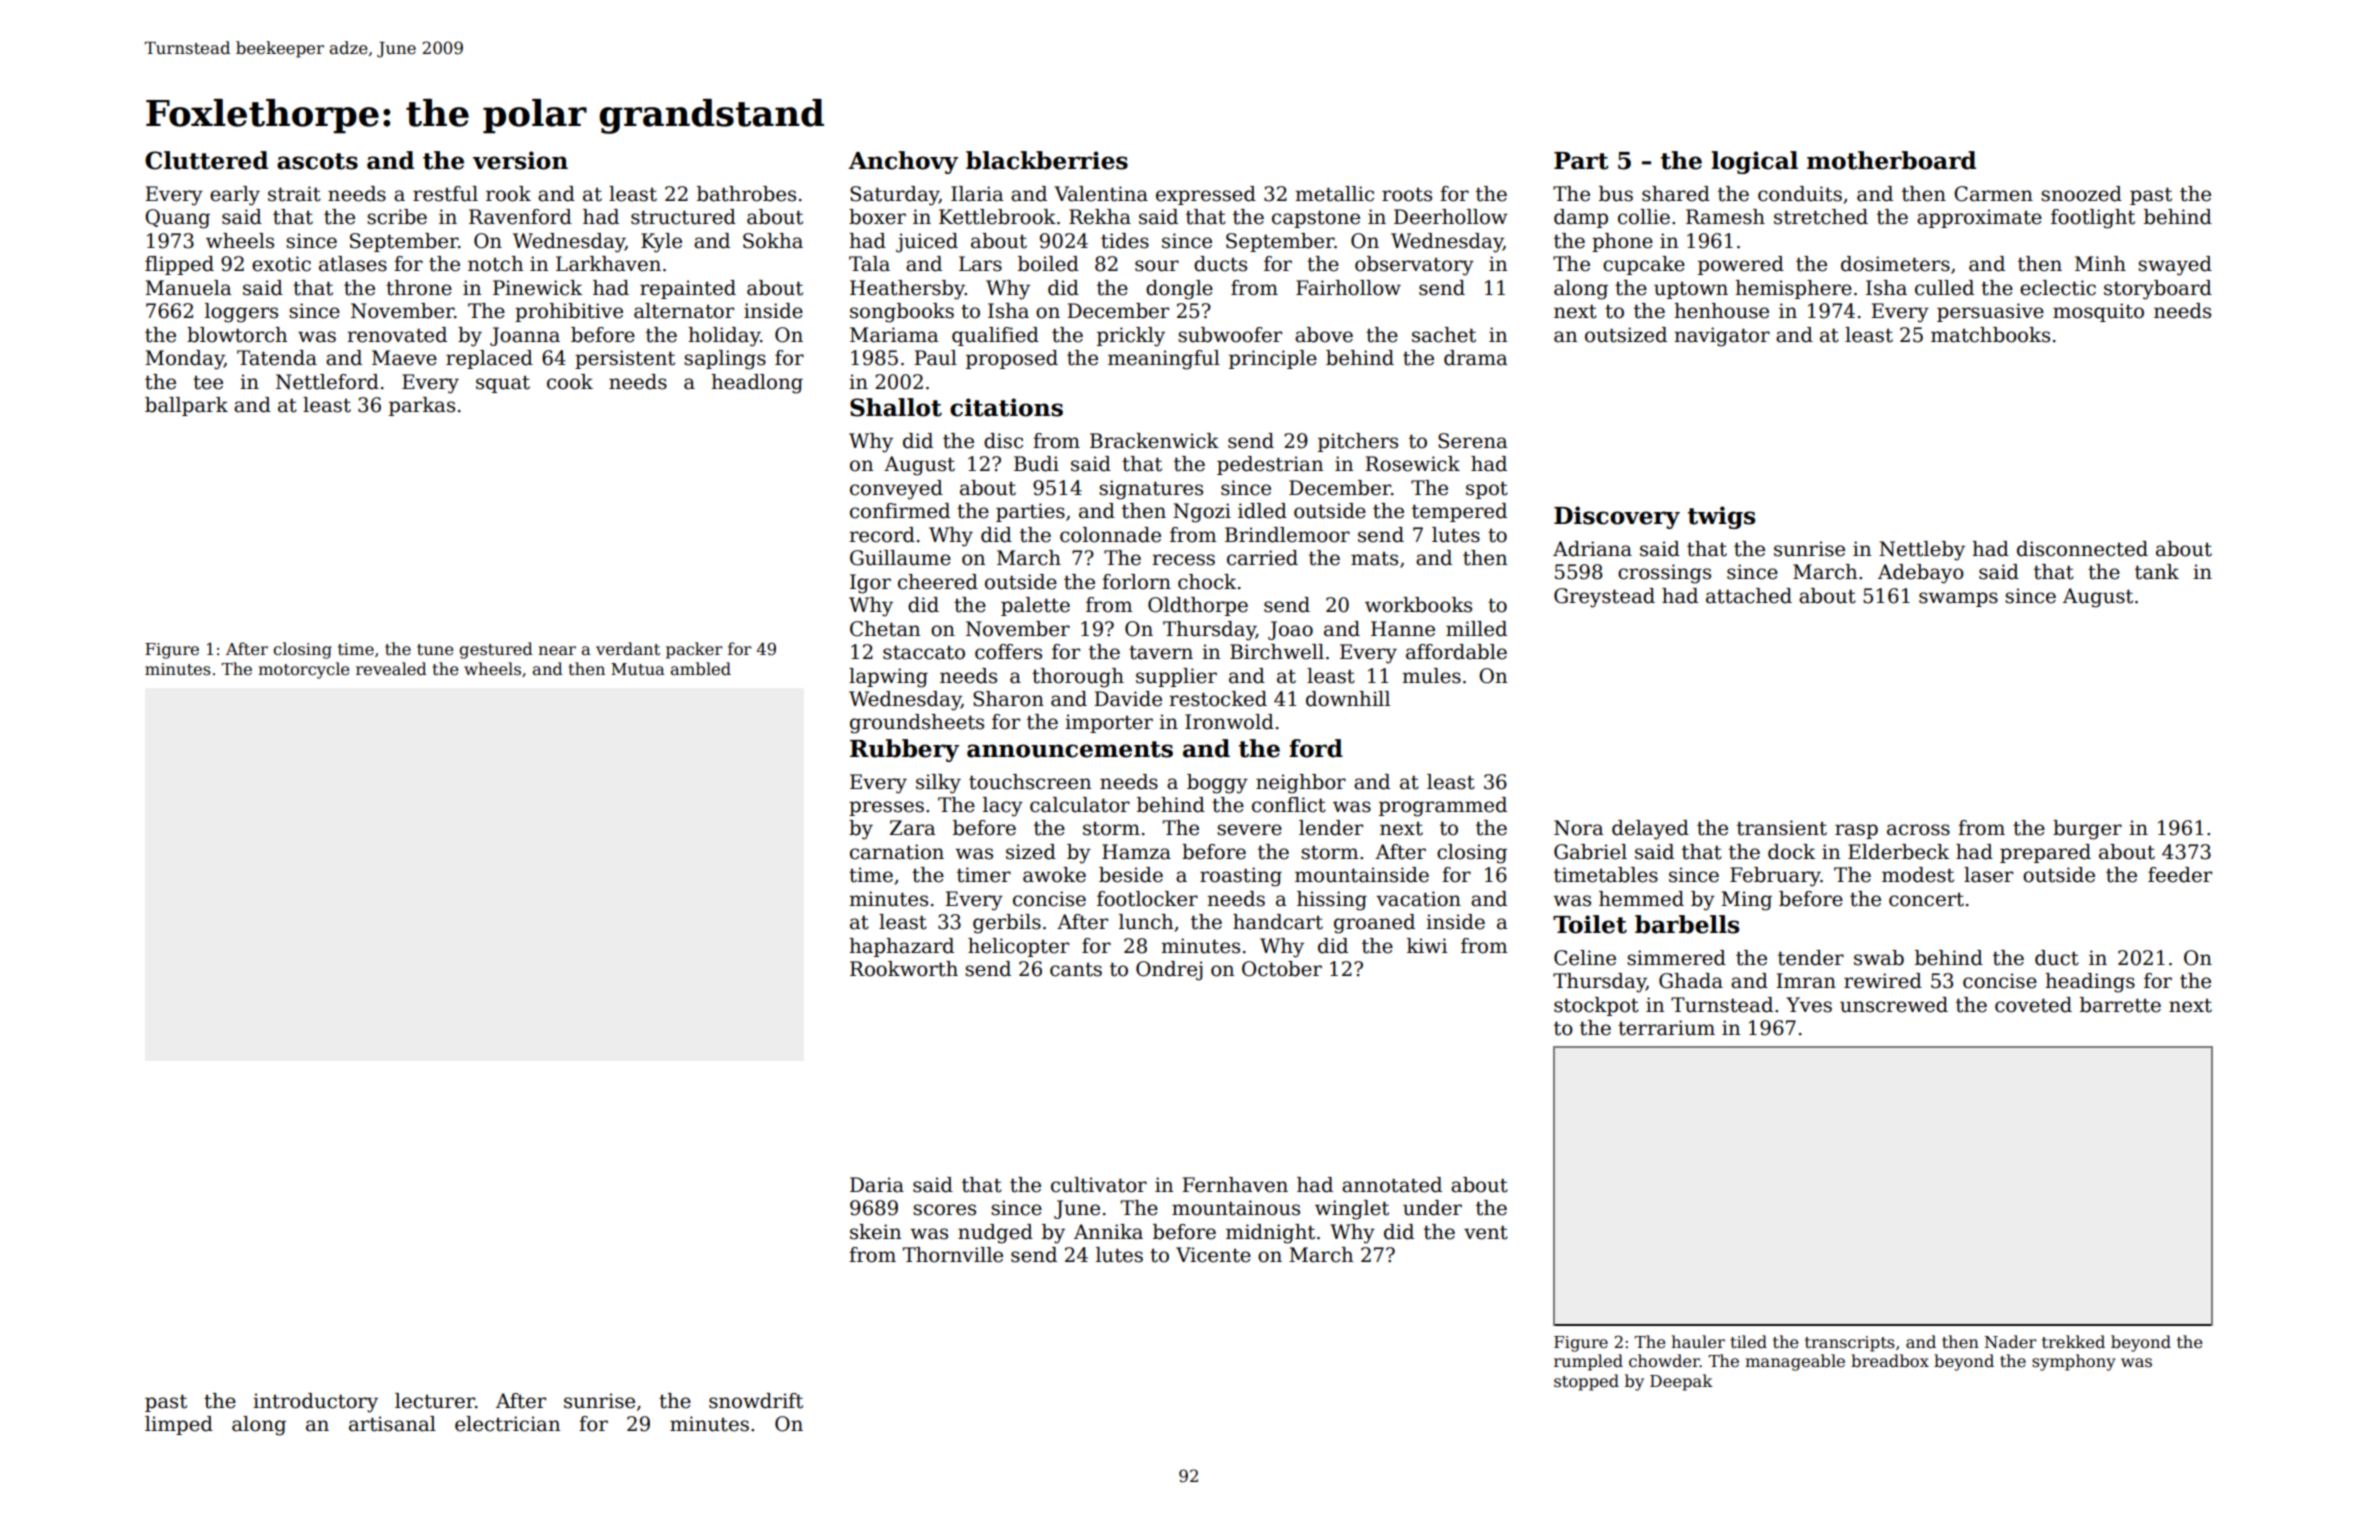 The image size is (2357, 1525). What do you see at coordinates (317, 161) in the screenshot?
I see `ascots` at bounding box center [317, 161].
